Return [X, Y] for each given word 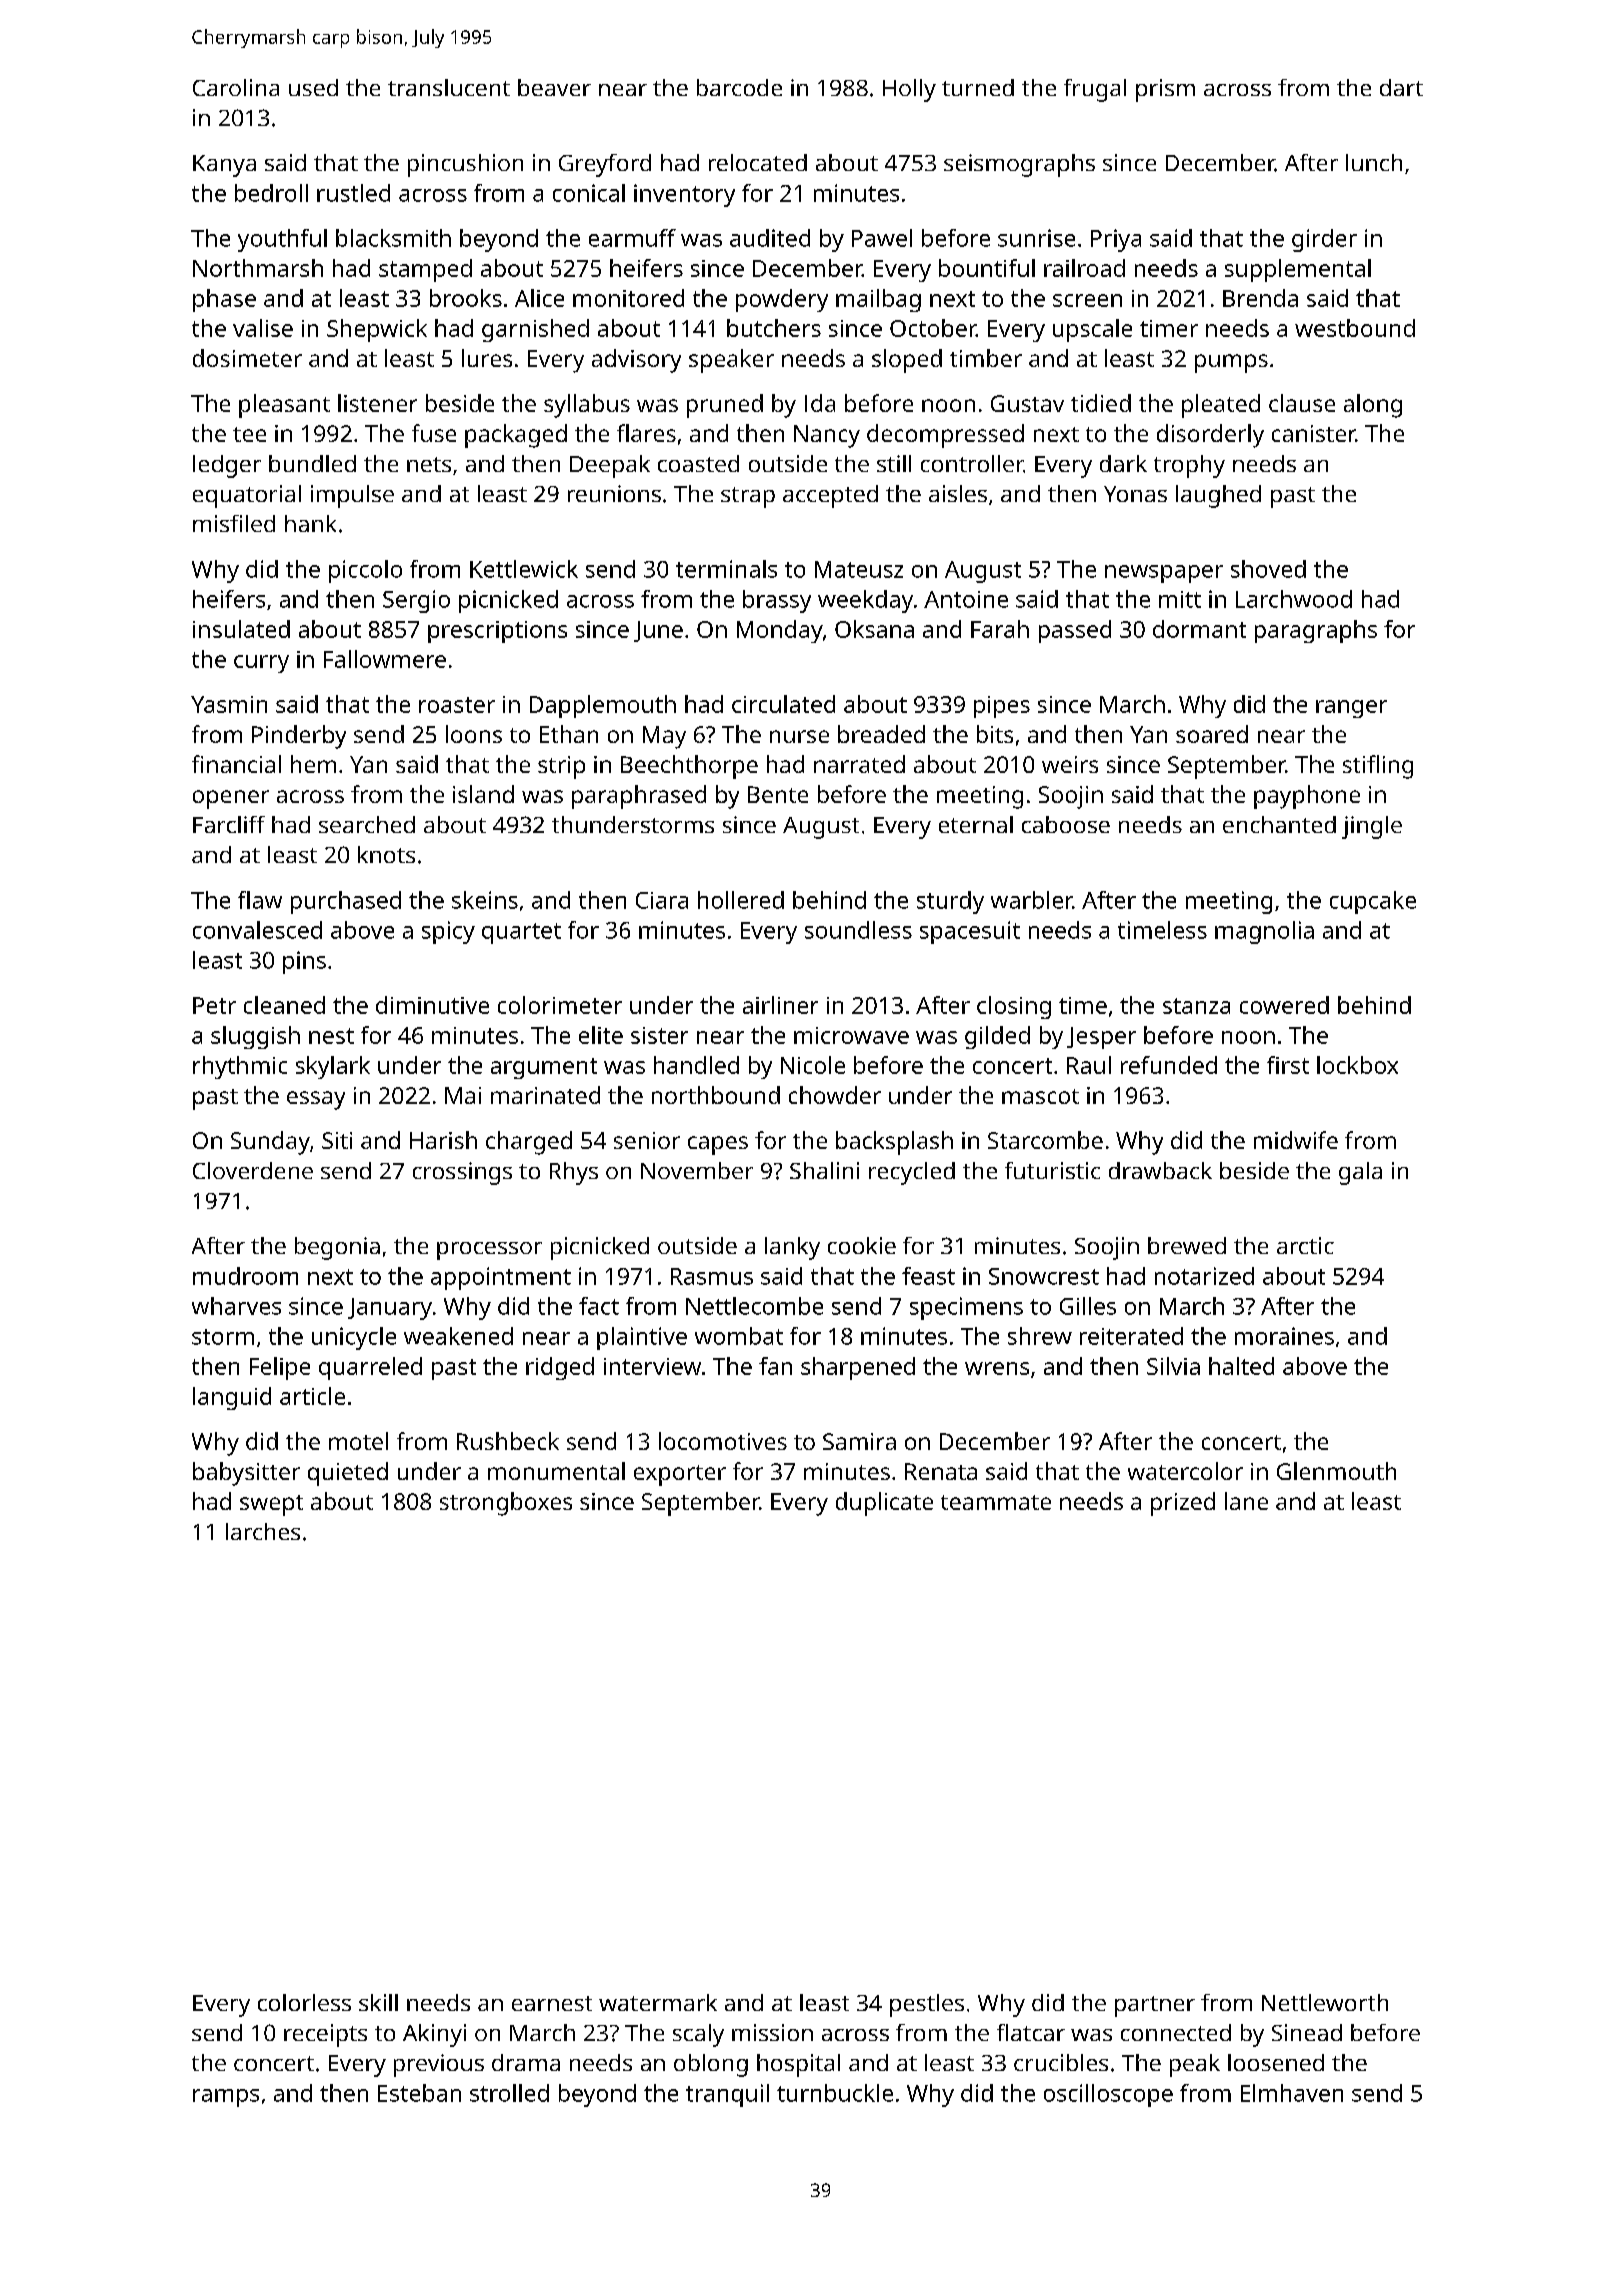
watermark [658, 2002]
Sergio [416, 601]
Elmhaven [1292, 2093]
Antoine [966, 599]
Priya [1116, 240]
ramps [226, 2098]
